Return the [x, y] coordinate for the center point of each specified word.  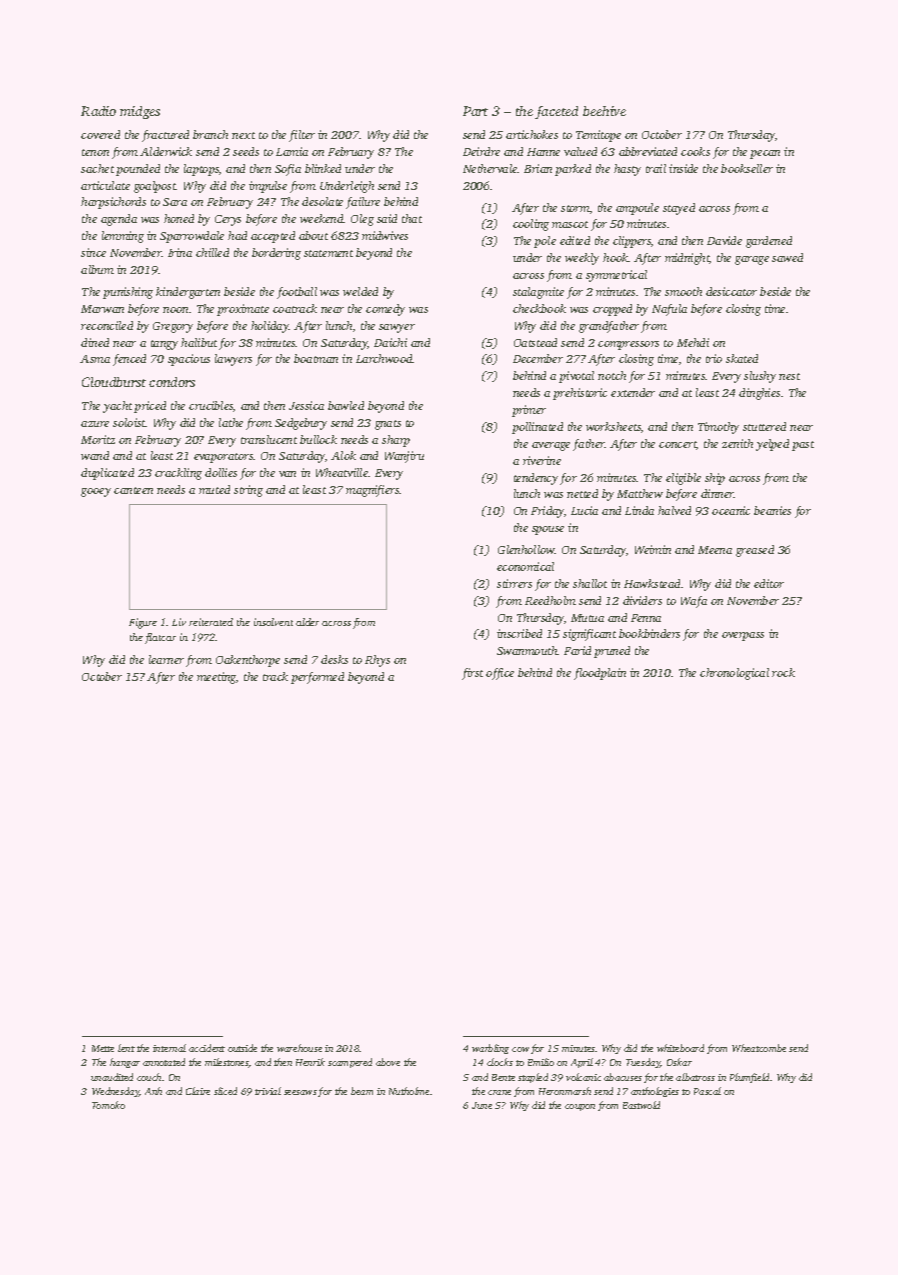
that [412, 218]
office [500, 674]
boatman [316, 358]
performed [317, 678]
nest [789, 376]
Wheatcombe [759, 1048]
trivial [268, 1091]
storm [575, 208]
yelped [772, 445]
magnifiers [373, 491]
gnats [388, 425]
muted [214, 489]
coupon [580, 1107]
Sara [175, 202]
